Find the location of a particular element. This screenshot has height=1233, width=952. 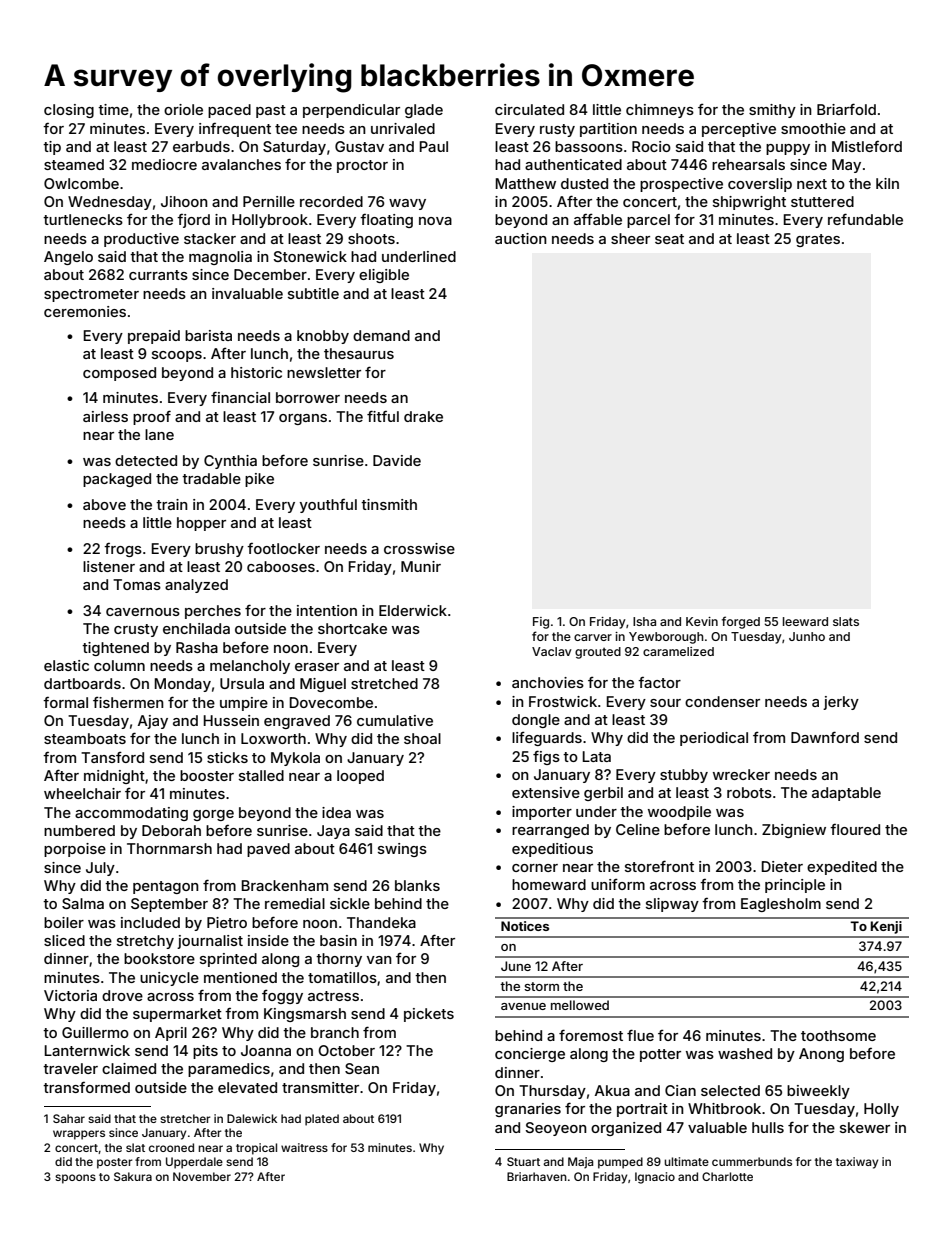

included is located at coordinates (150, 922).
